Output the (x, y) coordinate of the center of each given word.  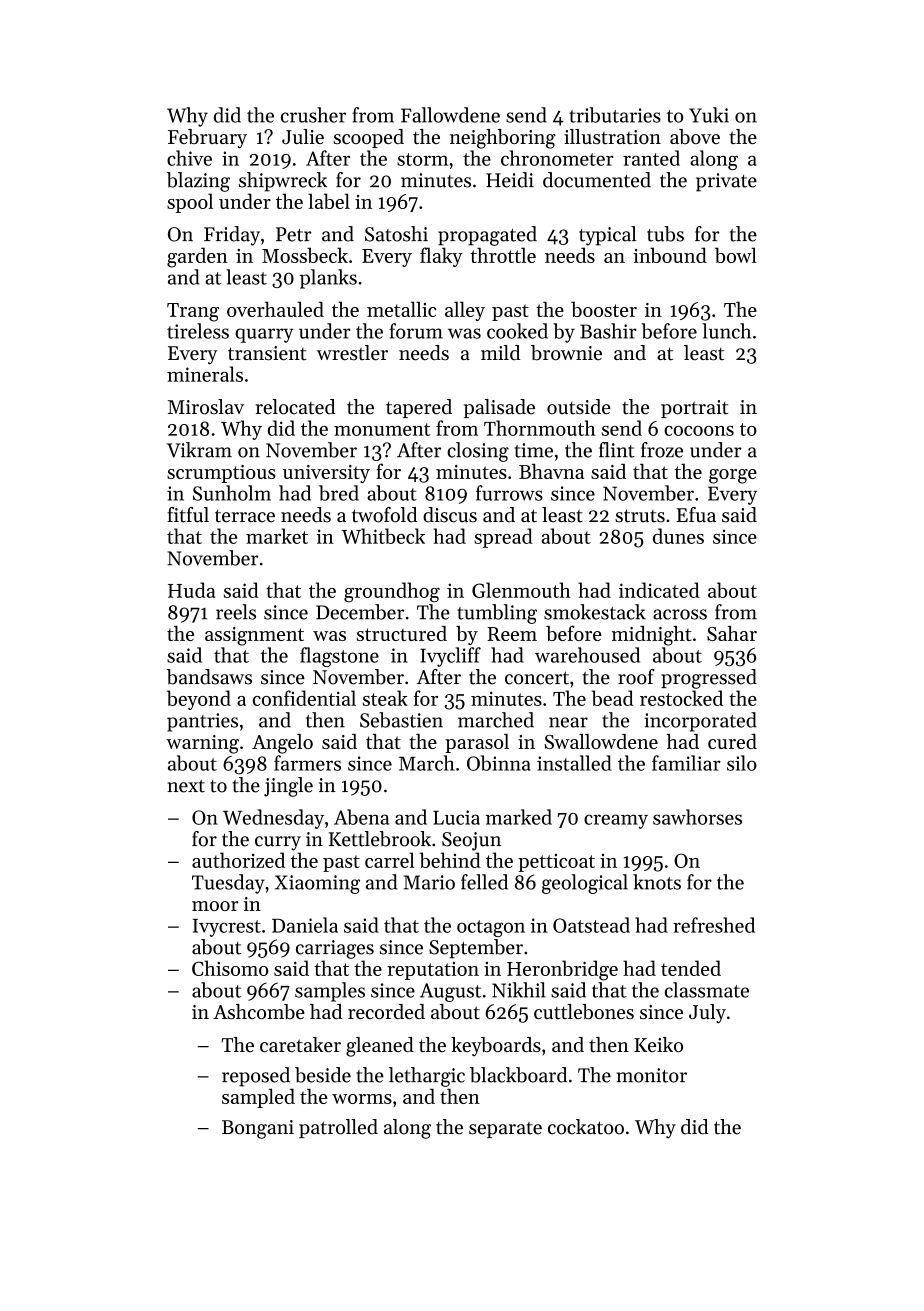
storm (422, 159)
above (695, 136)
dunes (678, 536)
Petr (293, 234)
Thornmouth (540, 428)
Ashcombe (259, 1011)
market (277, 536)
